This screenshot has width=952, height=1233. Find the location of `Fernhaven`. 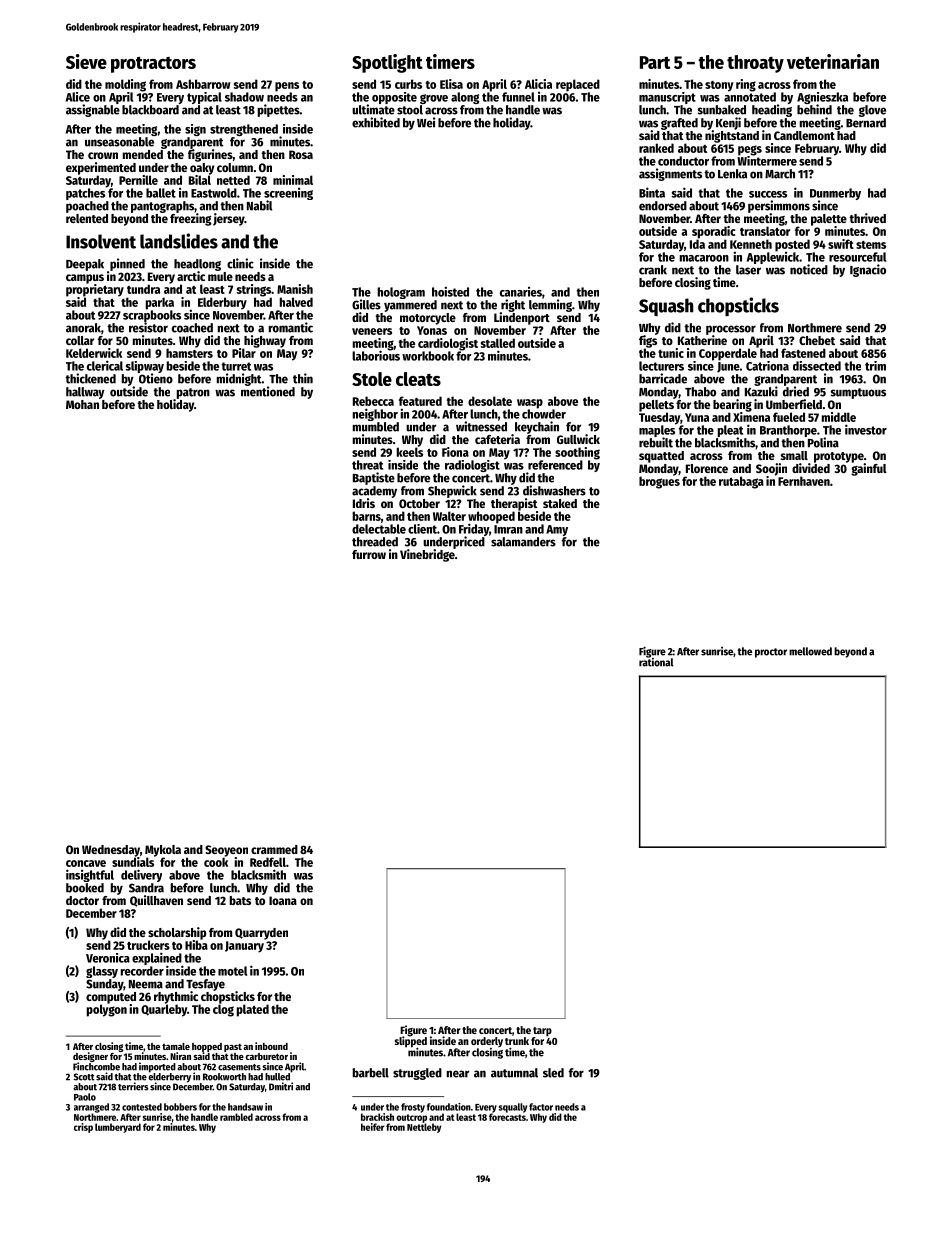

Fernhaven is located at coordinates (804, 481).
